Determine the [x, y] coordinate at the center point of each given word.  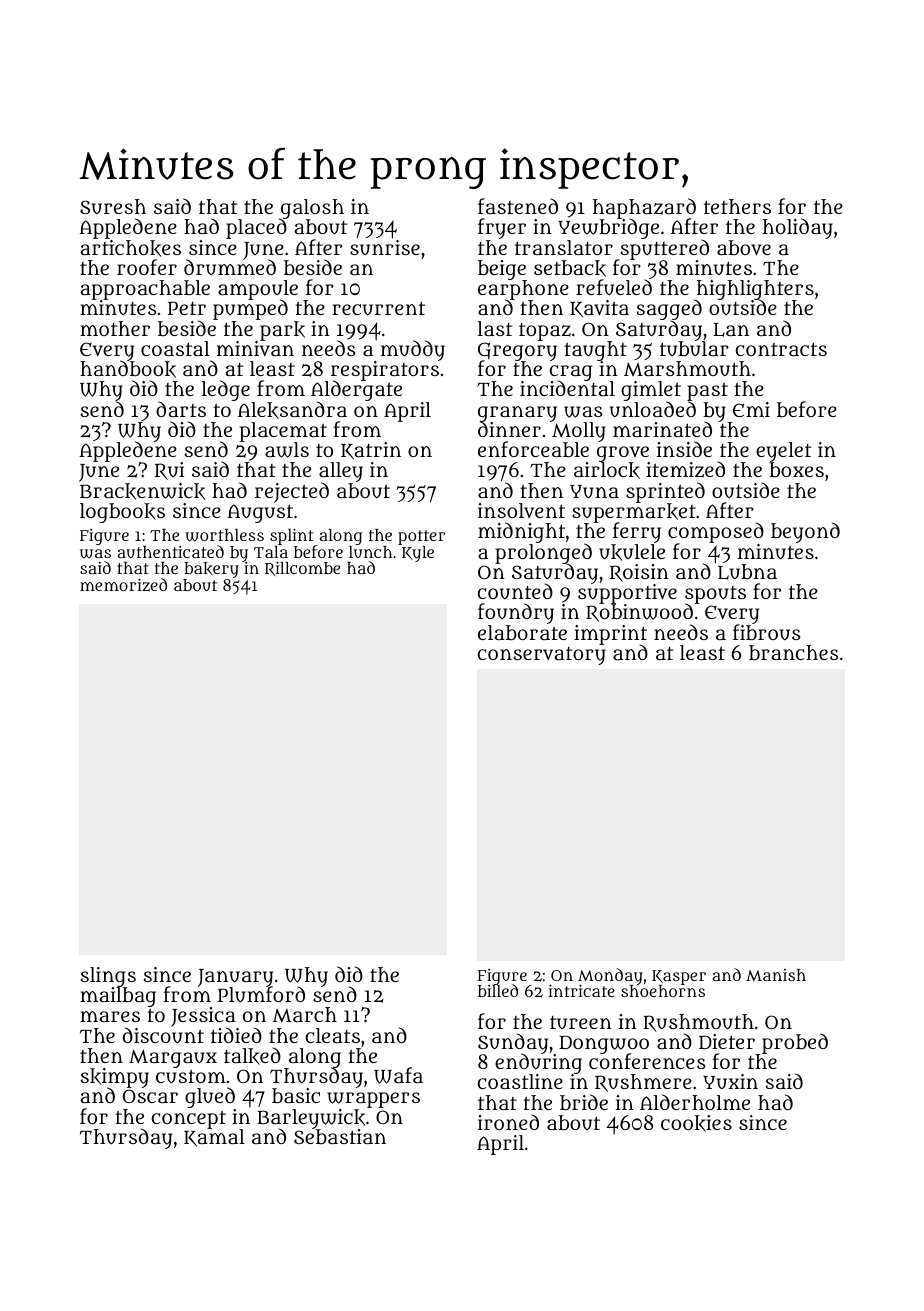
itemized [685, 469]
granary [517, 414]
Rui [169, 471]
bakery [211, 570]
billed [498, 991]
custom [191, 1077]
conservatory [542, 656]
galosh [311, 209]
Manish [776, 975]
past [707, 392]
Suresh [113, 206]
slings [108, 977]
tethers [737, 206]
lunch [370, 552]
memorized [123, 584]
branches [794, 652]
